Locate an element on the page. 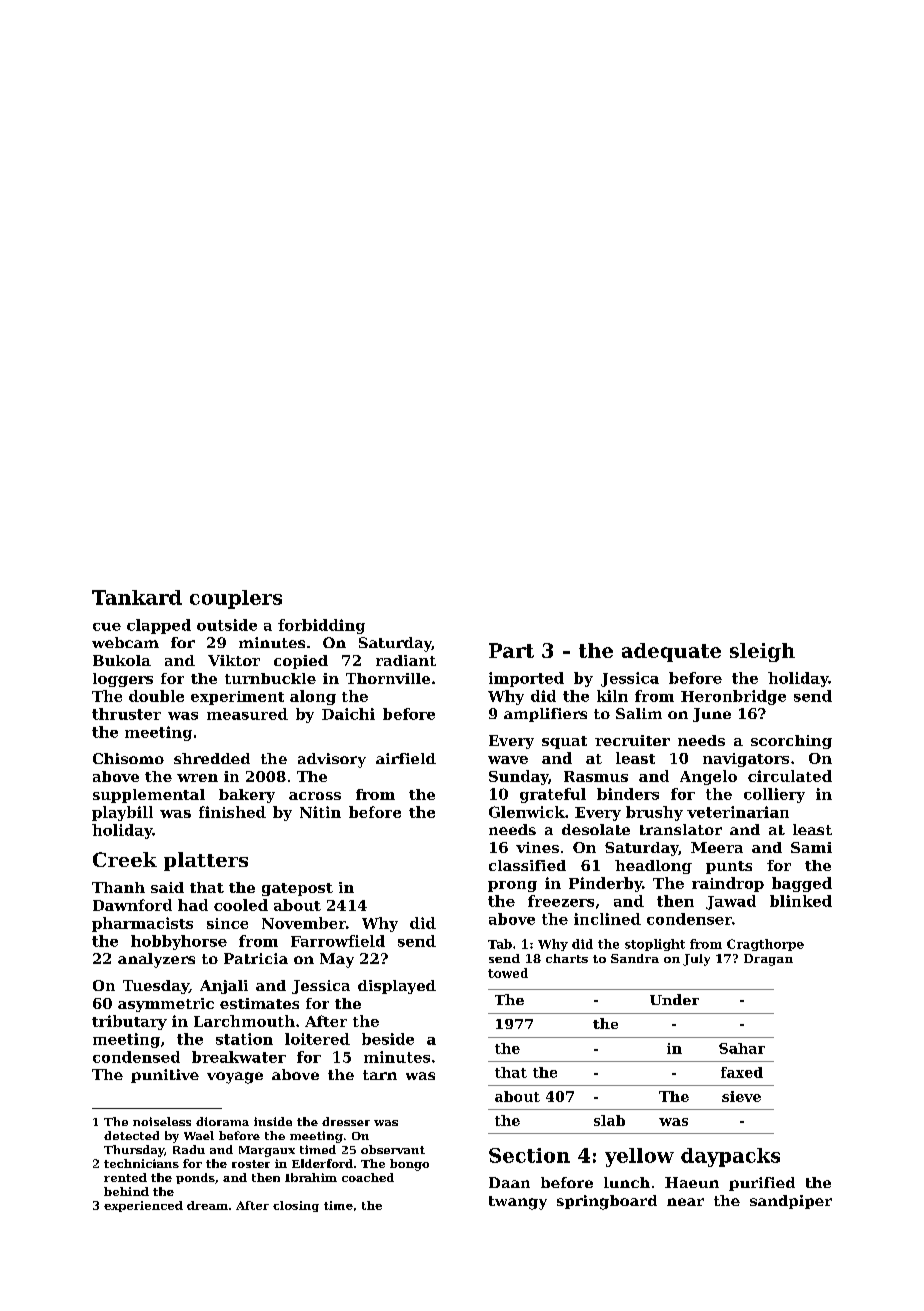 The image size is (924, 1311). pharmacists is located at coordinates (142, 924).
